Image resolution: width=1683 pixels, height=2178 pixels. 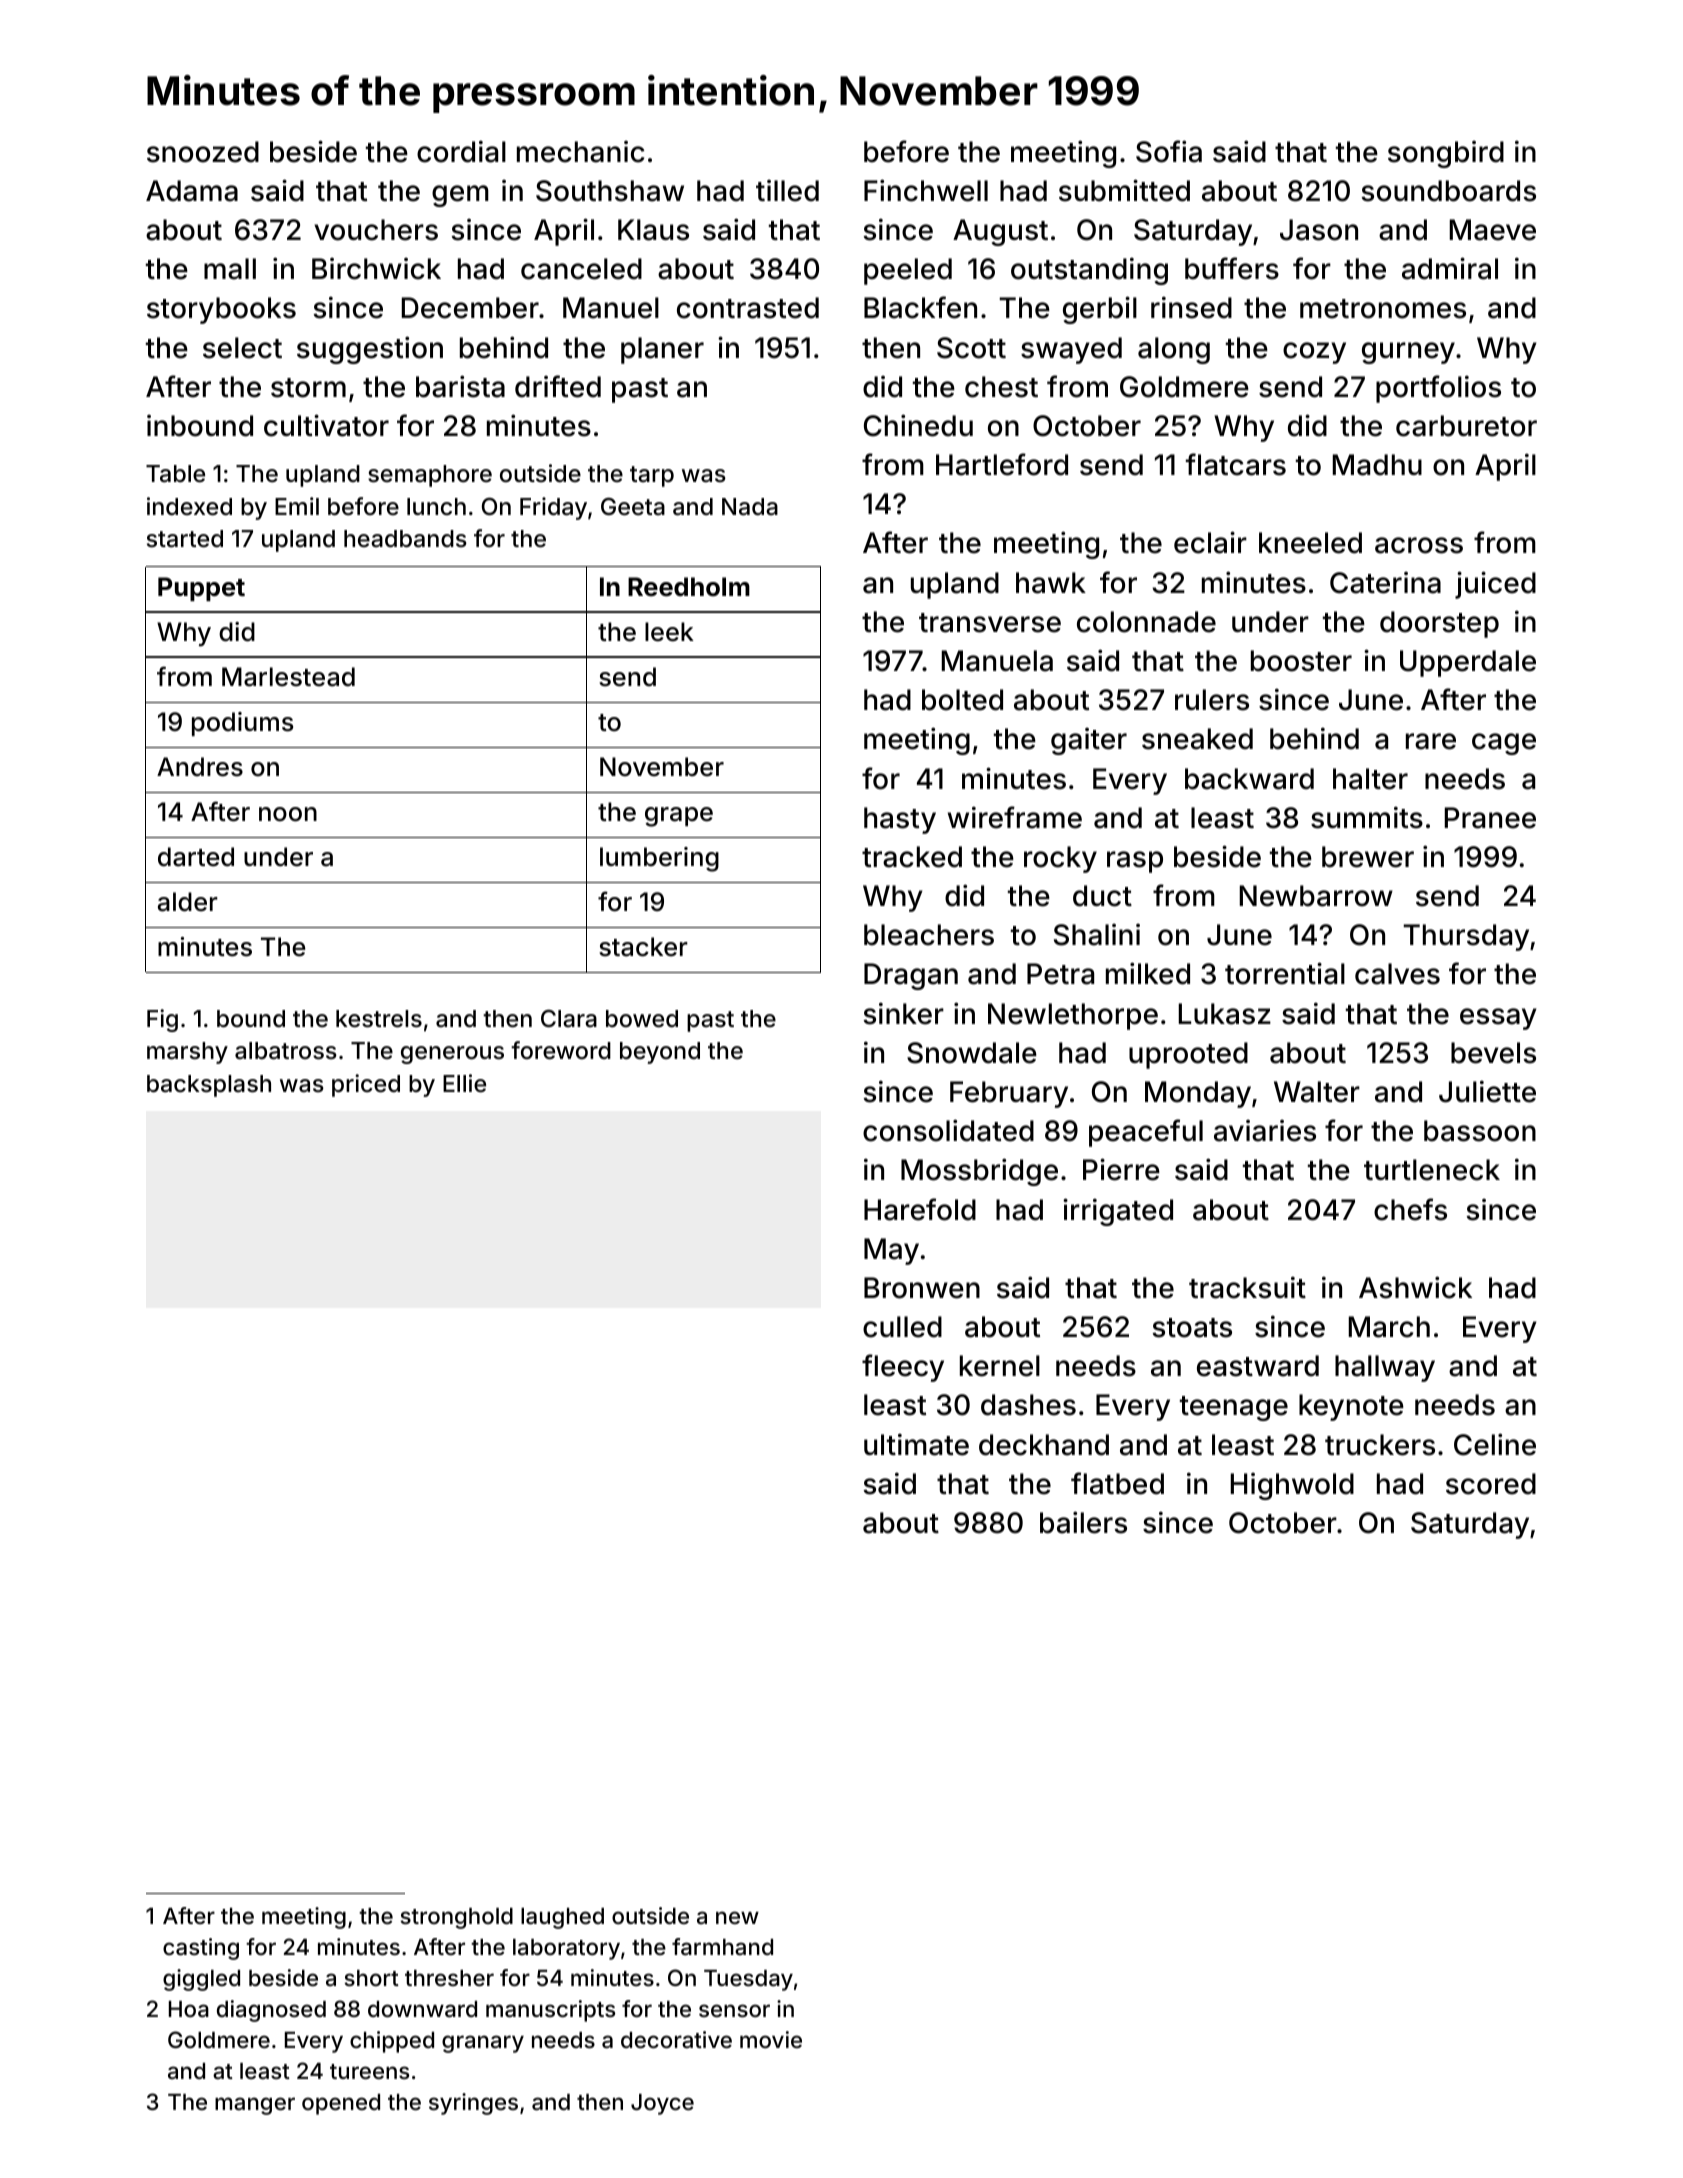 What do you see at coordinates (771, 2039) in the page?
I see `movie` at bounding box center [771, 2039].
